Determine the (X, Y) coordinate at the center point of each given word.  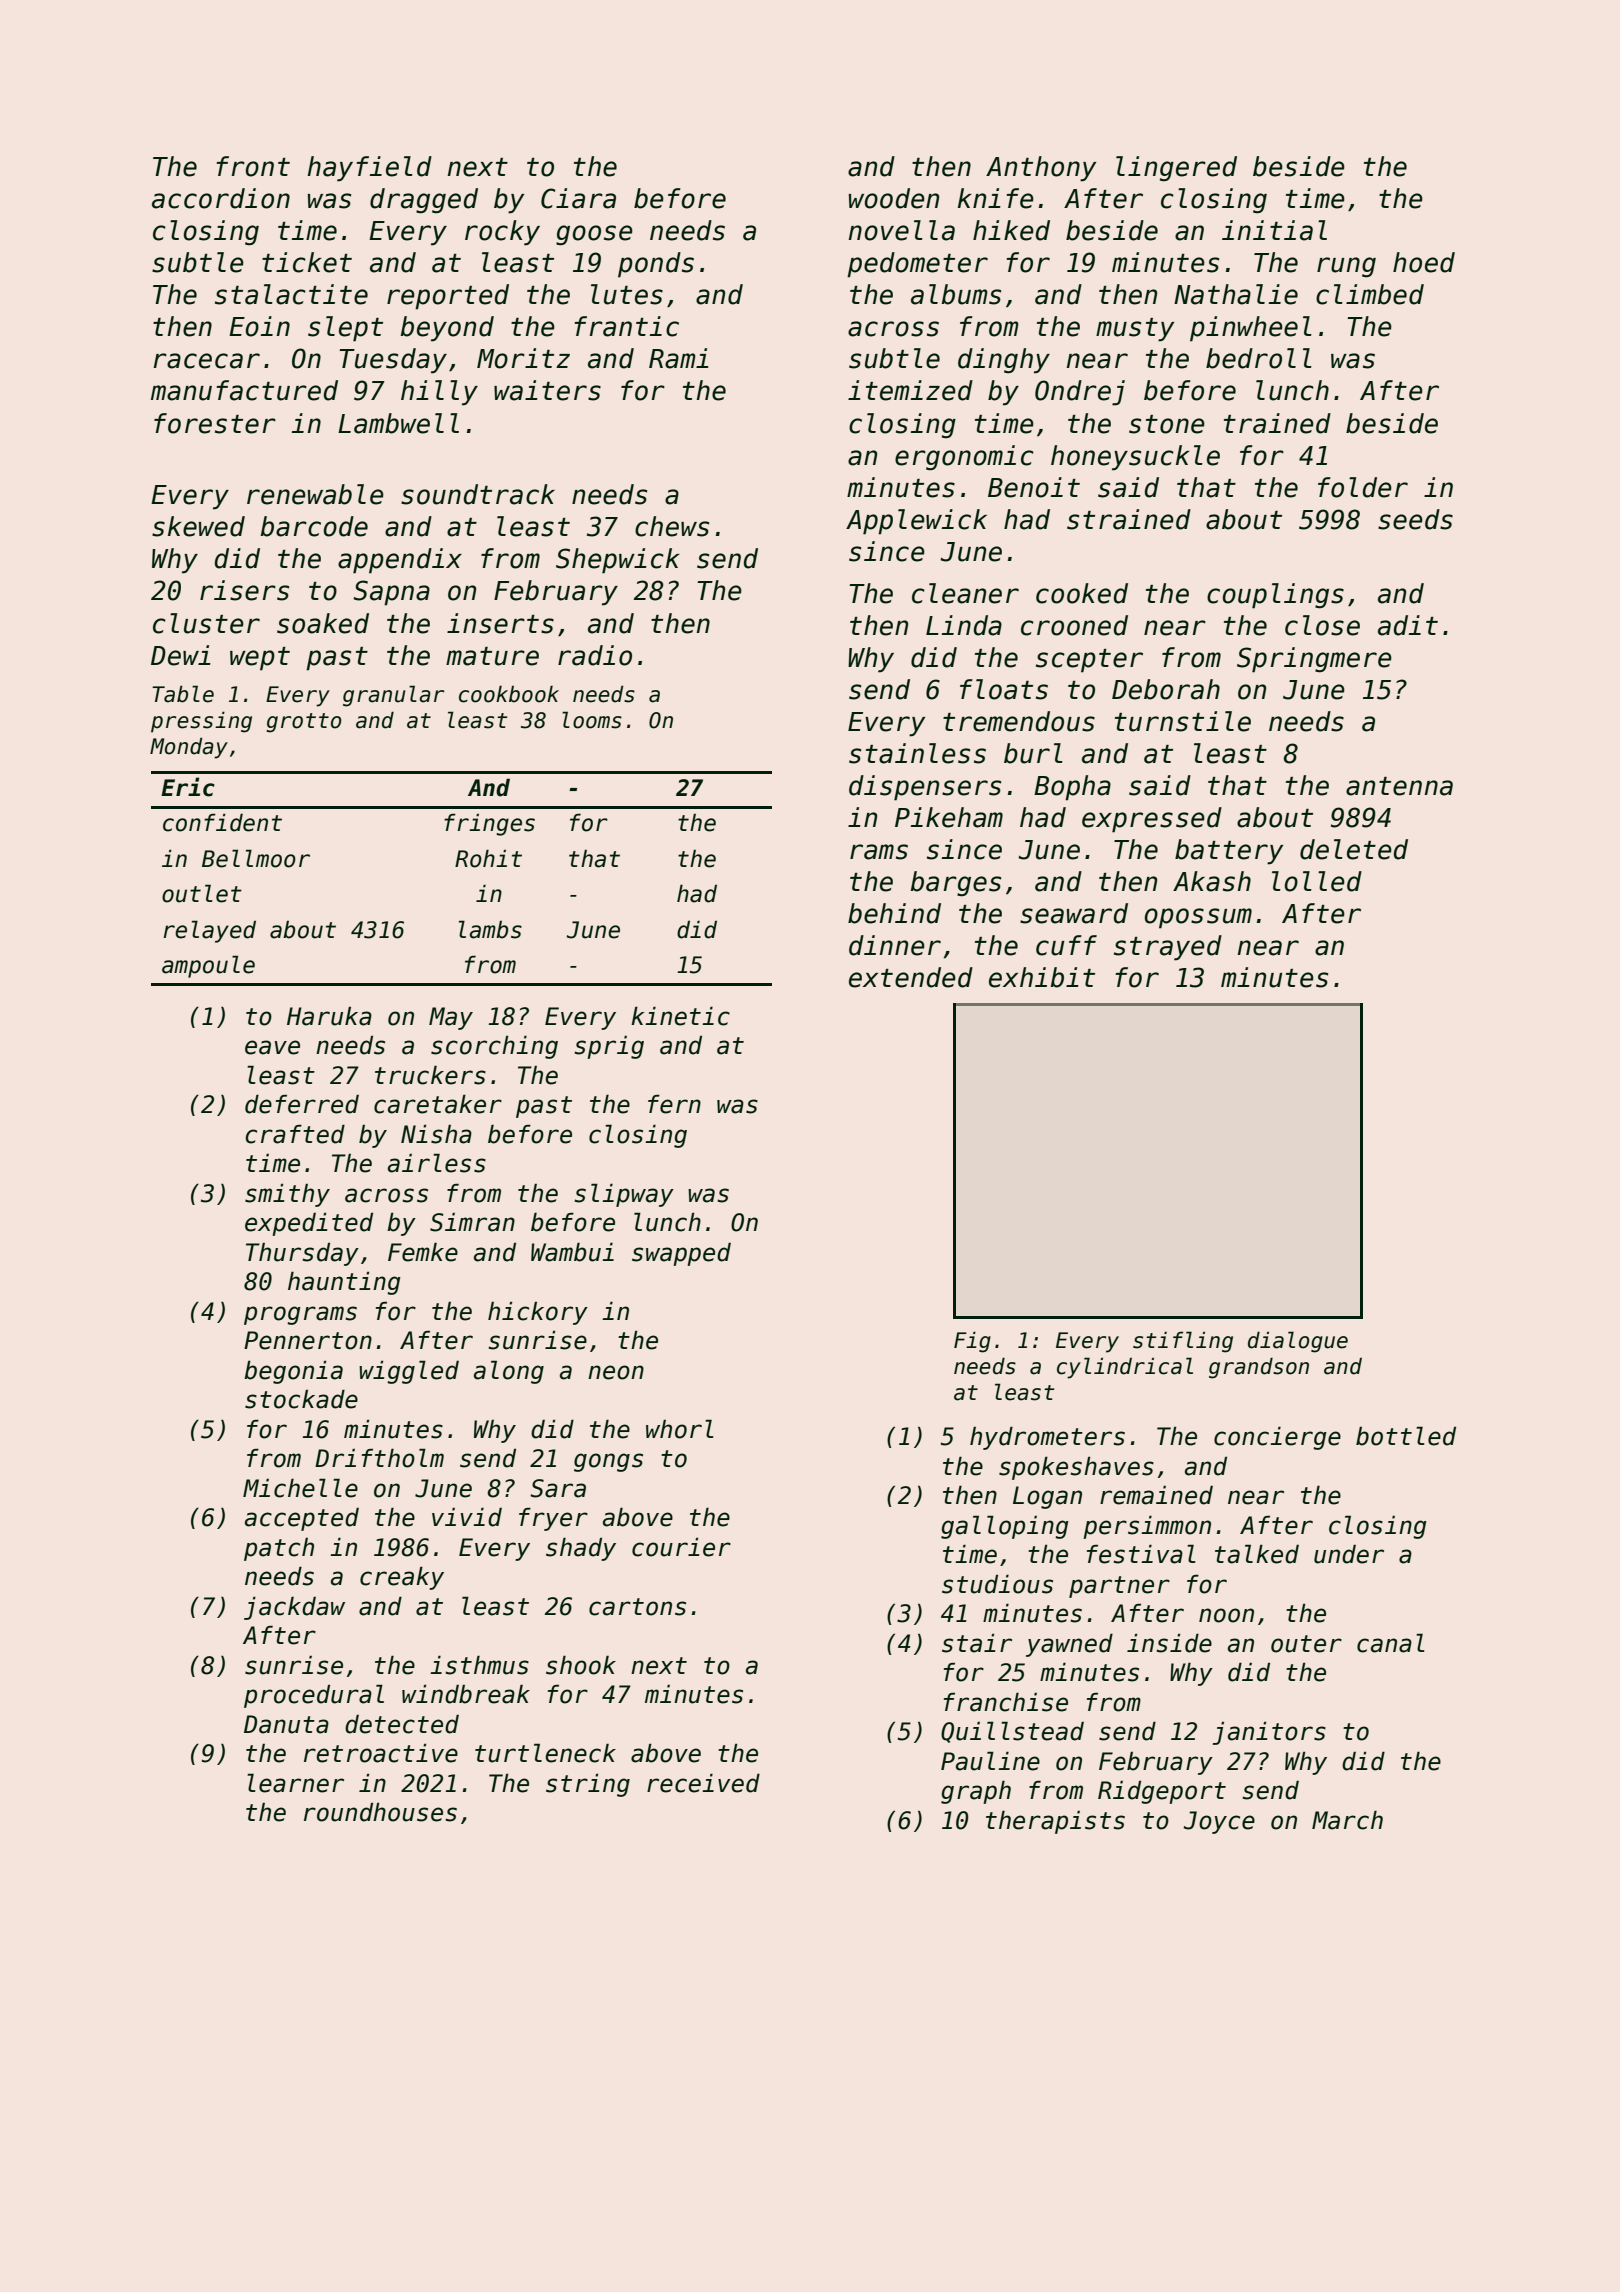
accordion (221, 198)
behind (894, 913)
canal (1391, 1643)
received (703, 1783)
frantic (626, 326)
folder (1363, 487)
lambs (490, 929)
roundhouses (380, 1812)
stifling (1183, 1342)
